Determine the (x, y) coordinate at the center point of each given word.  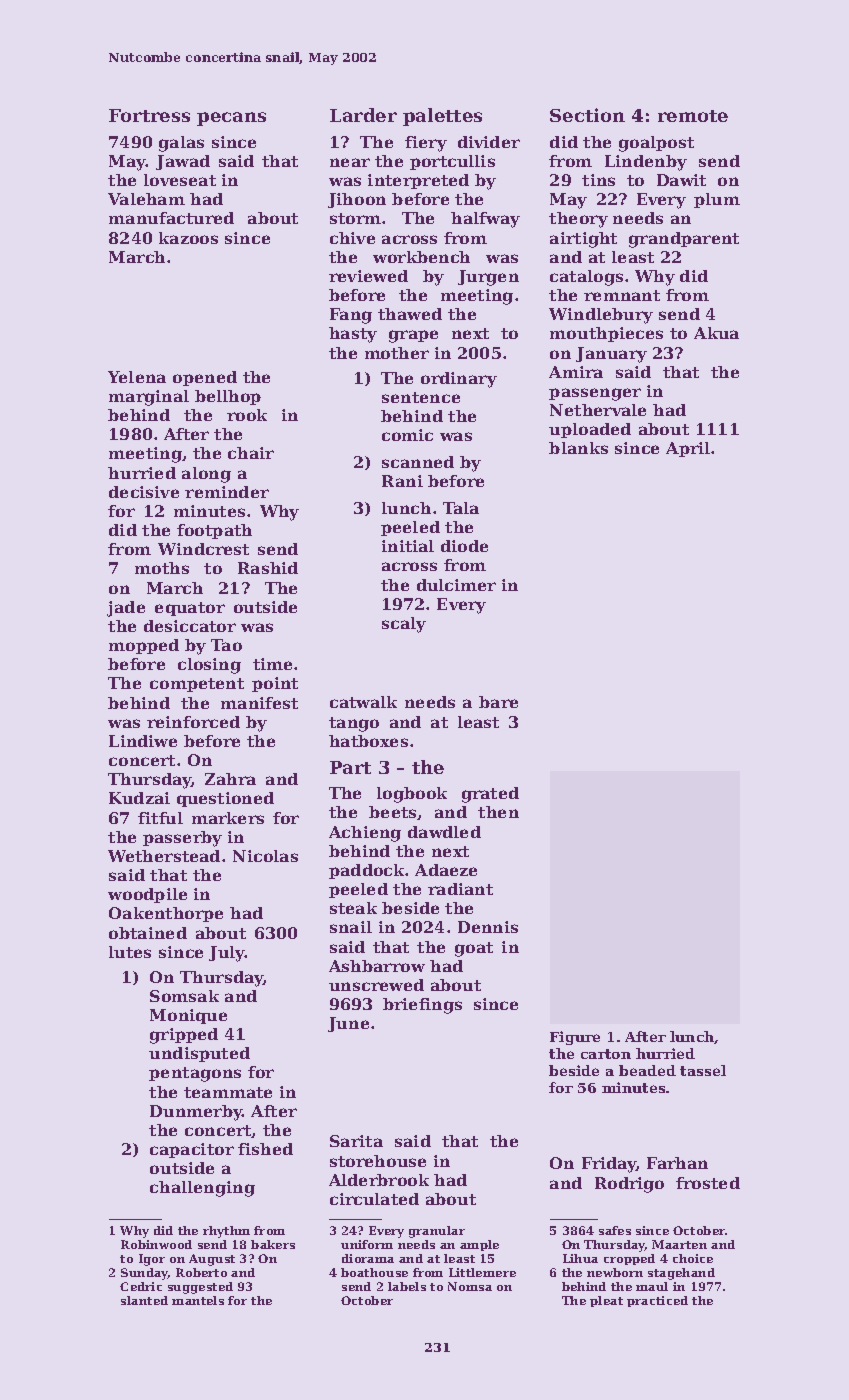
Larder (363, 115)
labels (407, 1286)
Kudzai (139, 798)
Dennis (488, 927)
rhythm (226, 1232)
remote (693, 116)
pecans (231, 119)
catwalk (363, 702)
